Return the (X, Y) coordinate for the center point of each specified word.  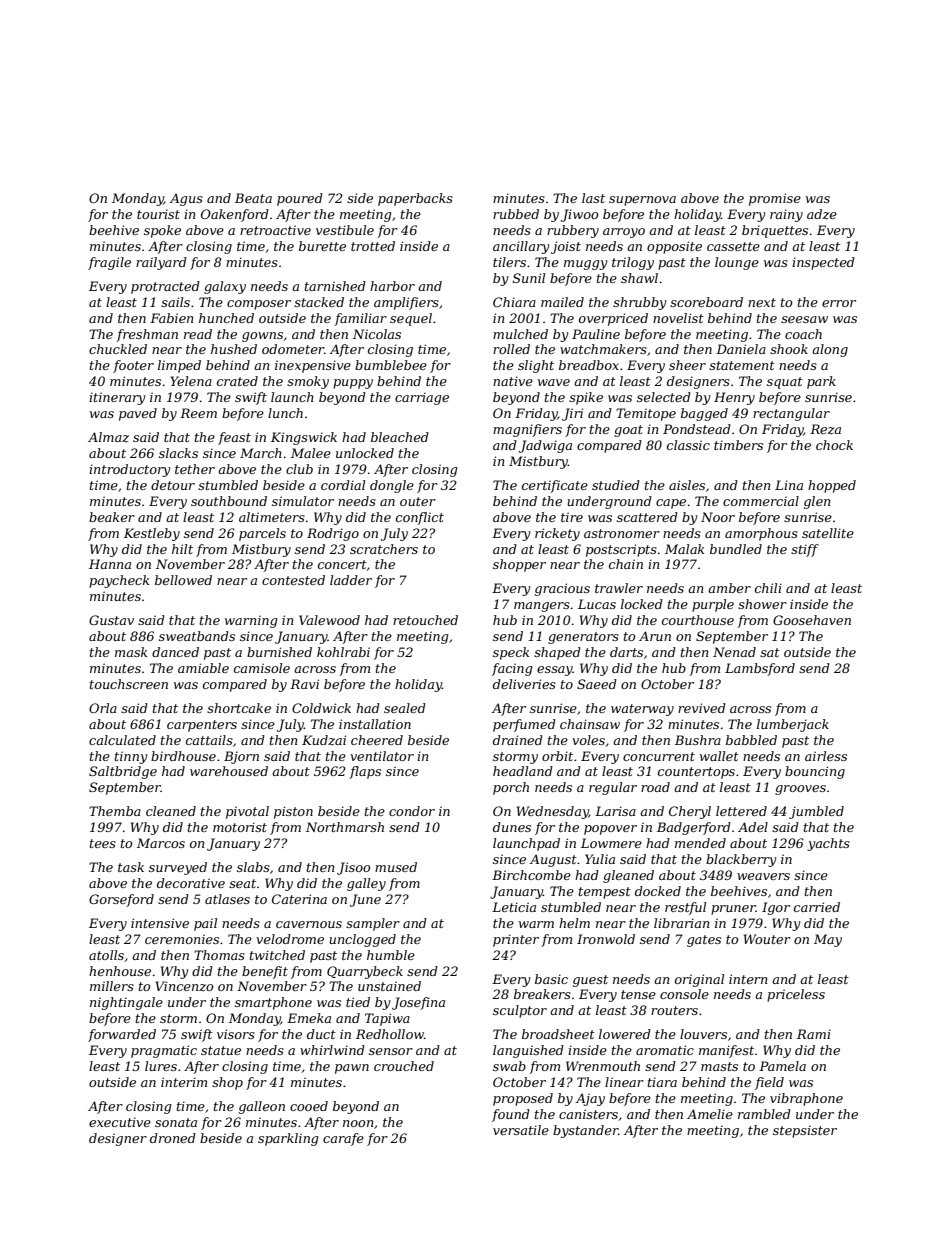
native (513, 381)
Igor (776, 908)
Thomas (219, 955)
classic (688, 445)
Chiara (514, 302)
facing (512, 669)
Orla (103, 708)
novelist (678, 318)
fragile (109, 263)
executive (120, 1122)
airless (826, 756)
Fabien (172, 318)
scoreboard (706, 302)
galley (366, 884)
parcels (262, 534)
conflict (420, 518)
